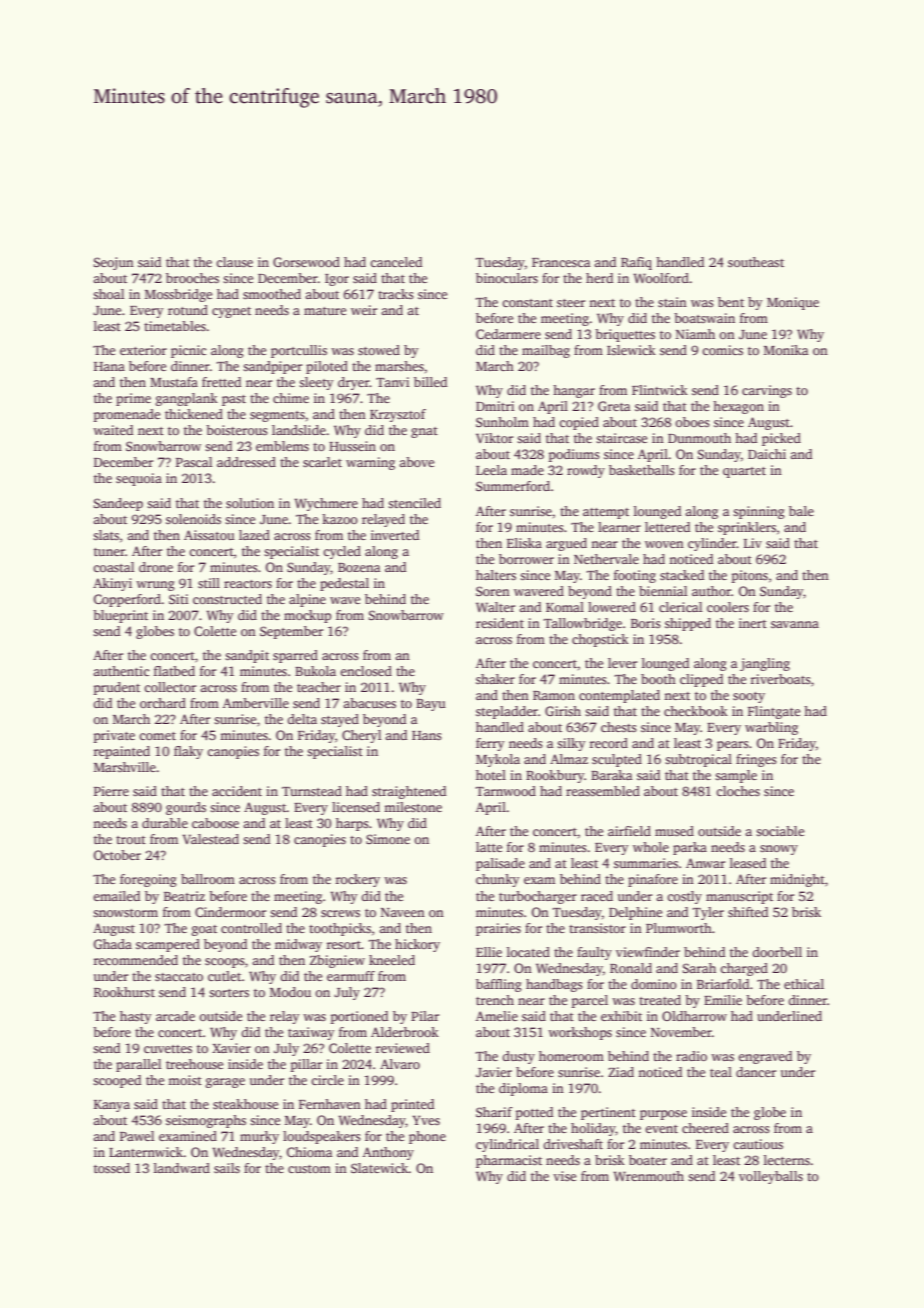 This screenshot has width=924, height=1308. Describe the element at coordinates (136, 1017) in the screenshot. I see `hasty` at that location.
